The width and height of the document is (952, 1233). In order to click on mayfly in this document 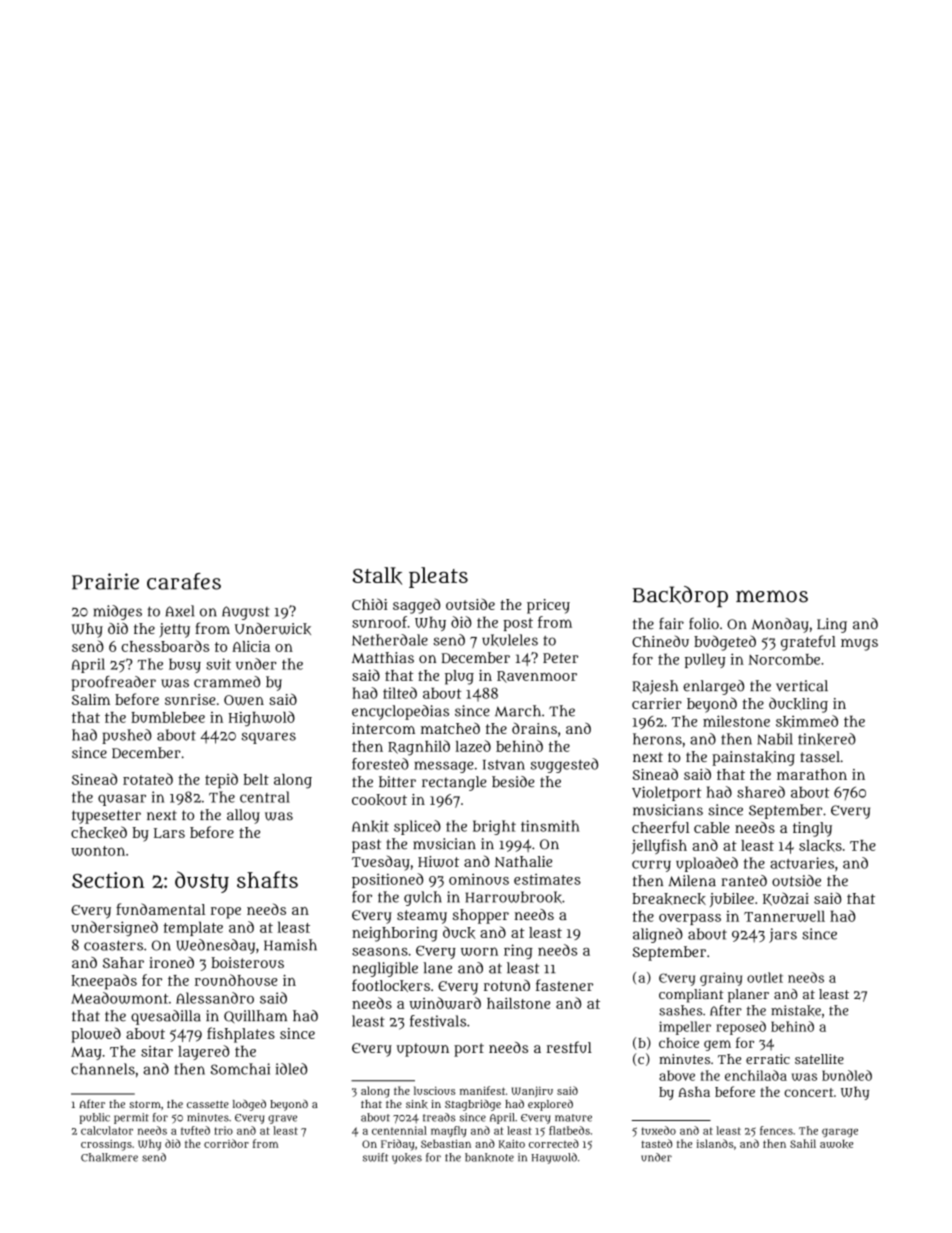, I will do `click(449, 1131)`.
